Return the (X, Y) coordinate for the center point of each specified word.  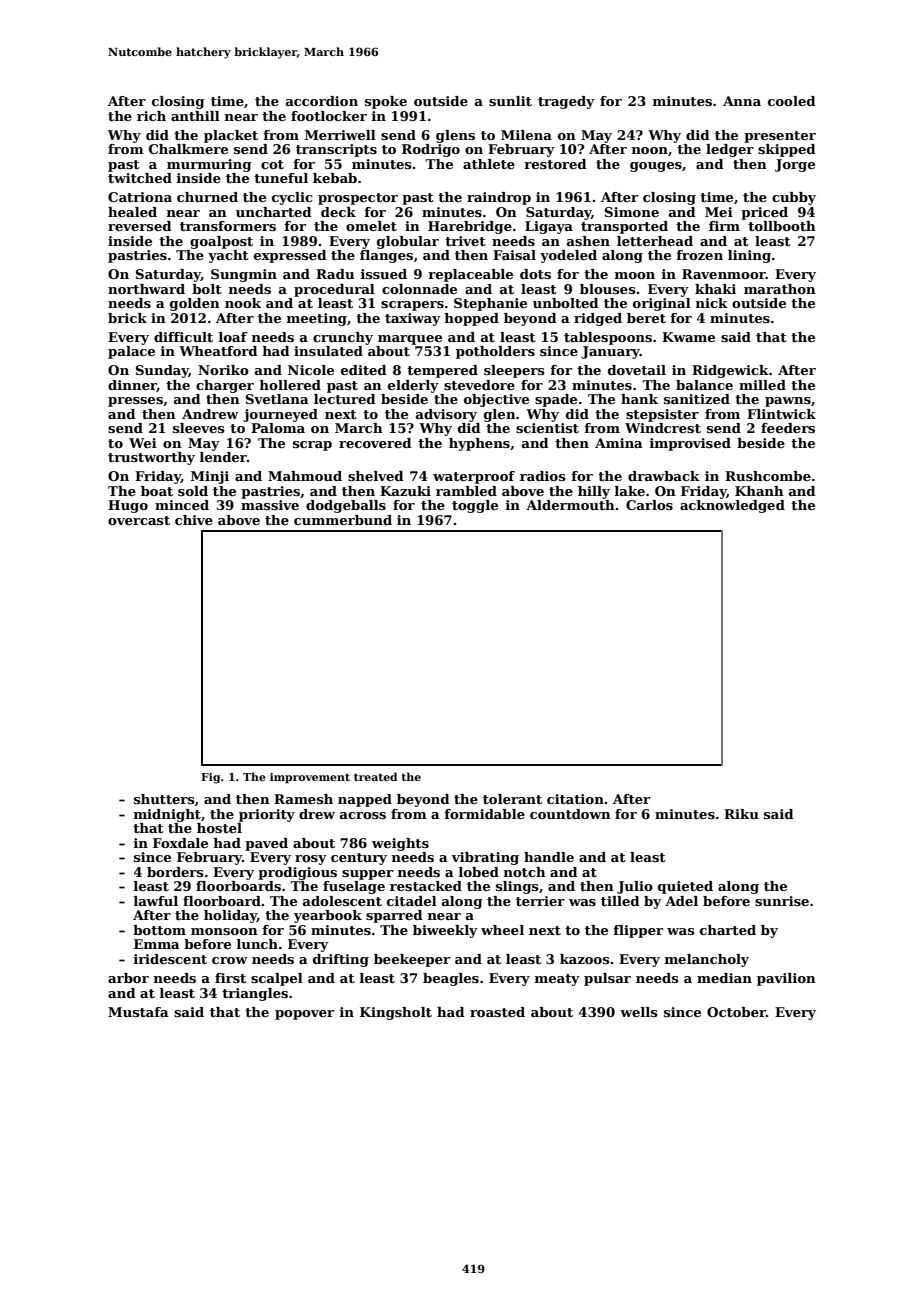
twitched (140, 178)
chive (194, 520)
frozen (699, 255)
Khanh (759, 491)
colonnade (419, 289)
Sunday (162, 371)
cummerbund (343, 520)
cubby (794, 198)
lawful (156, 901)
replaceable (470, 275)
